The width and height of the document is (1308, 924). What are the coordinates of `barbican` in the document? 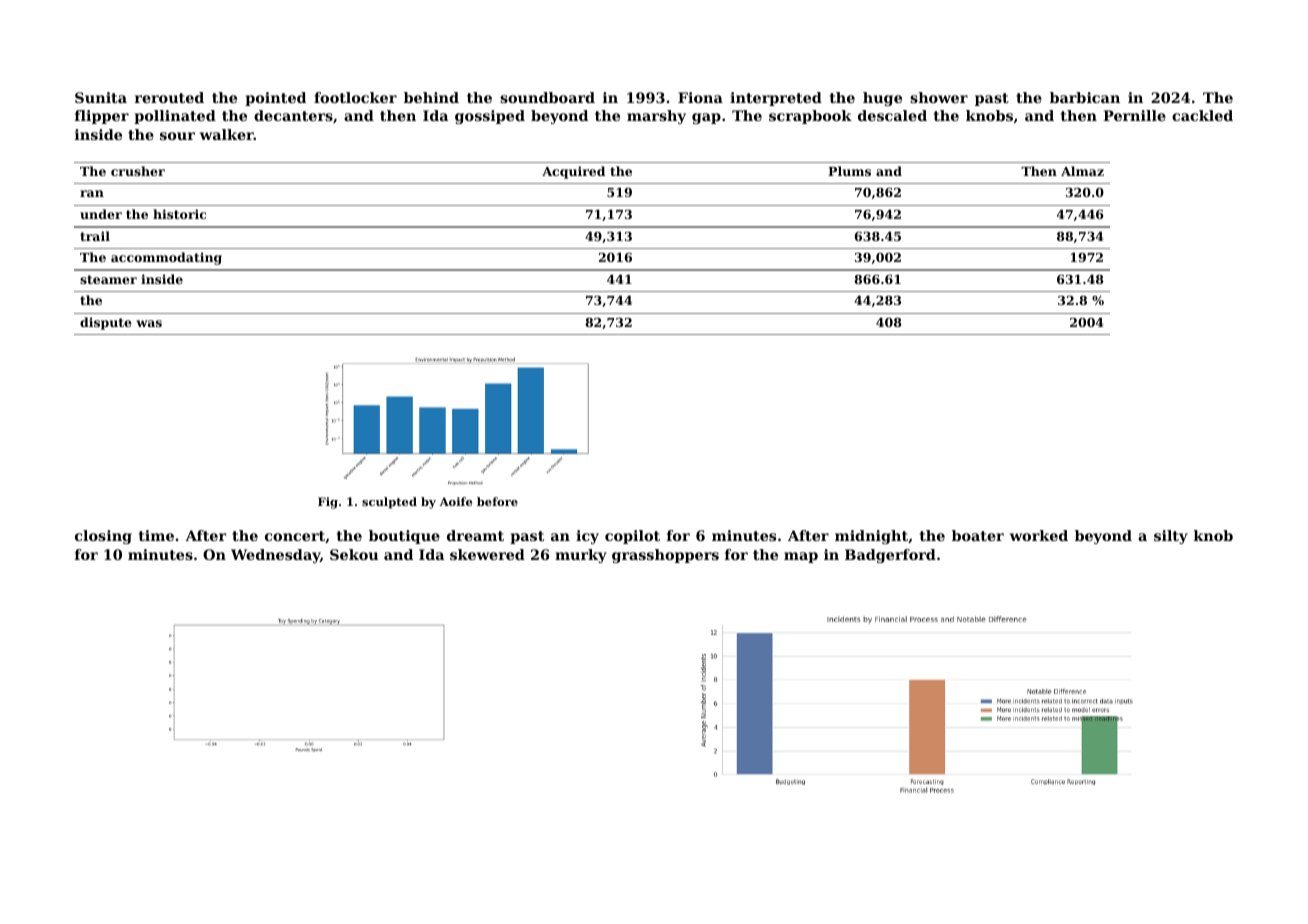 It's located at (1085, 97).
